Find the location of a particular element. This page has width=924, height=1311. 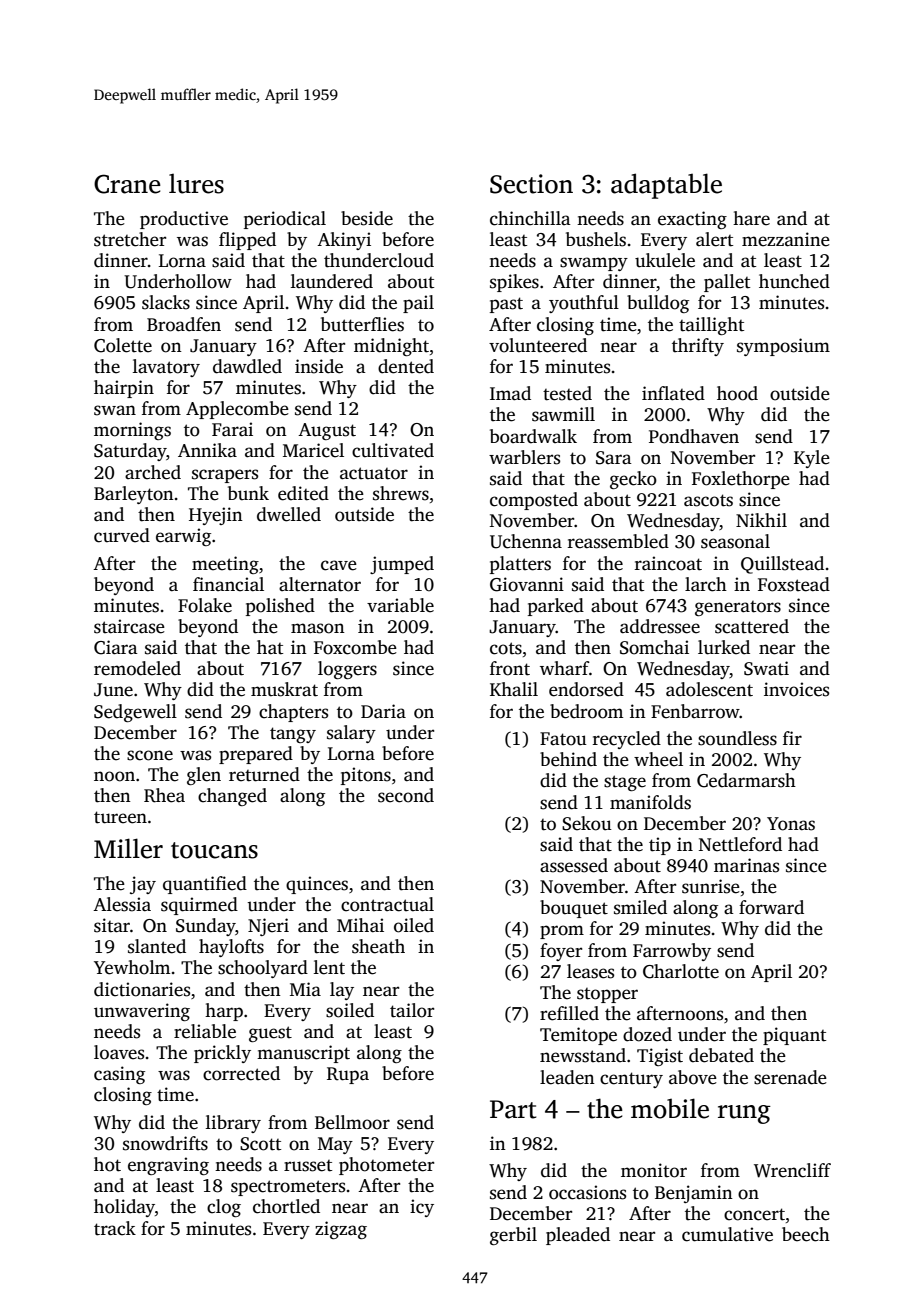

Njeri is located at coordinates (268, 927).
